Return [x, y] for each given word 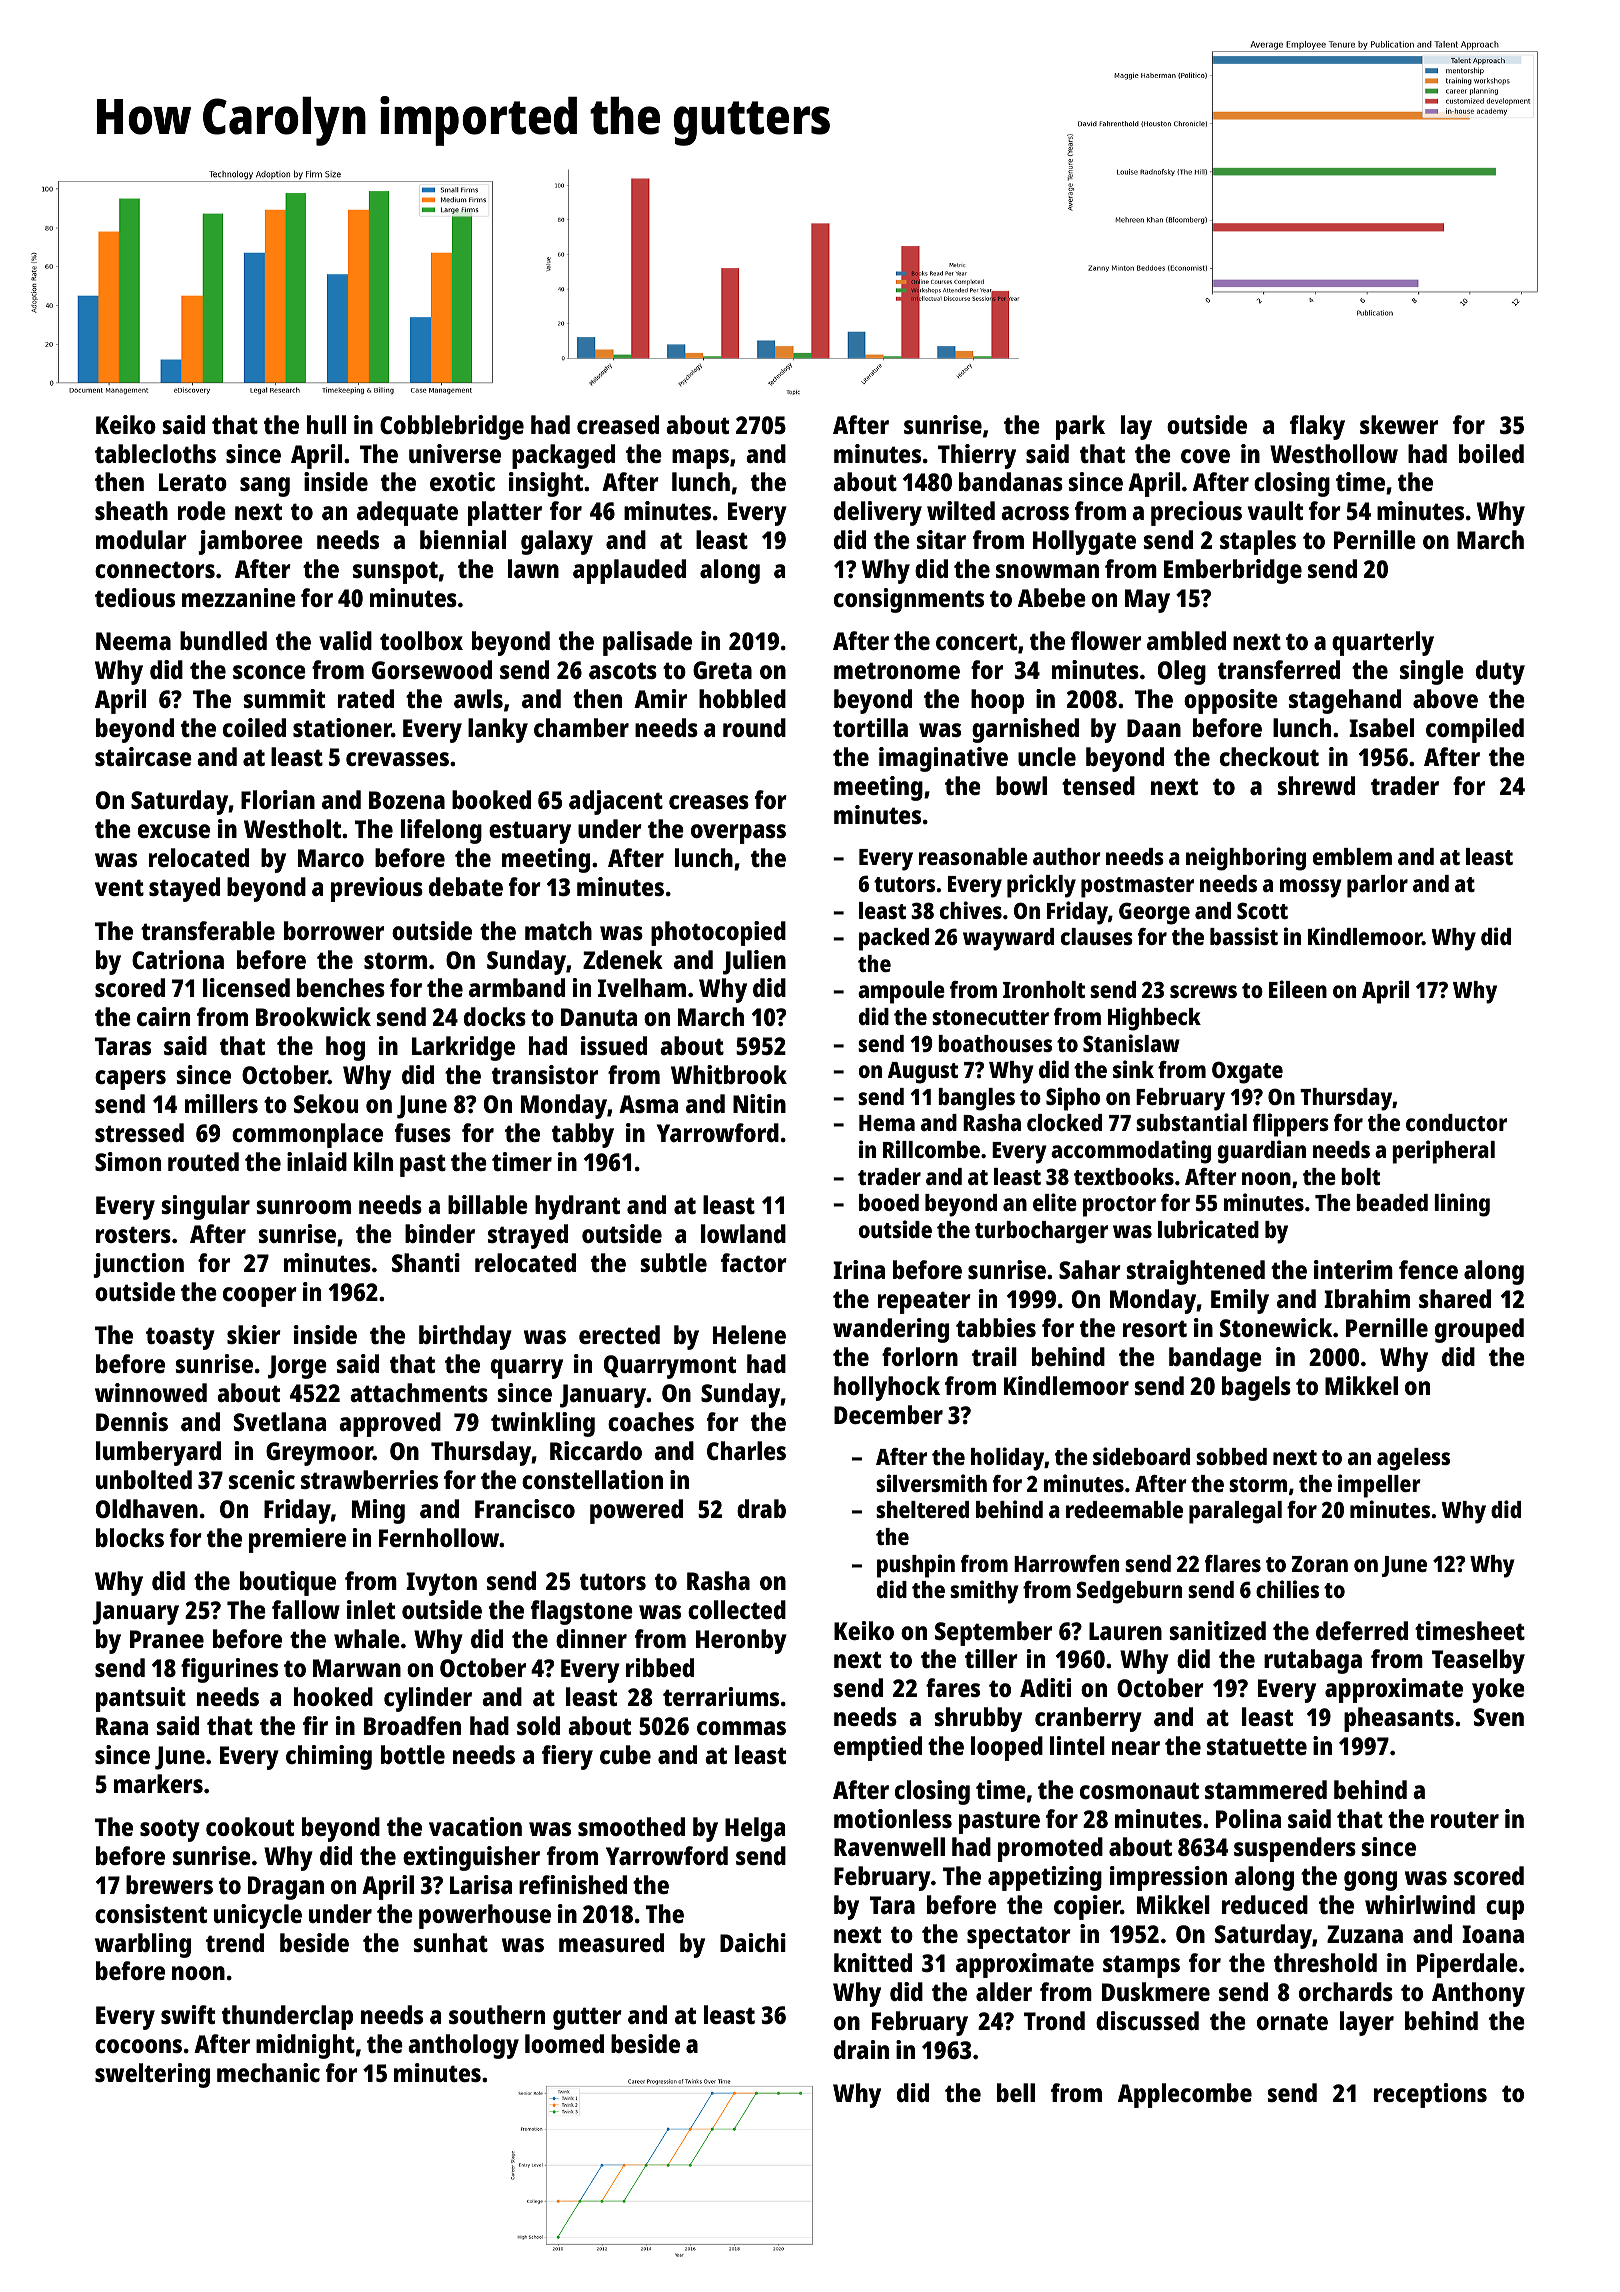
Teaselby [1478, 1661]
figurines [229, 1670]
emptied [878, 1748]
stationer [342, 727]
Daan [1154, 728]
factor [754, 1262]
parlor [1377, 886]
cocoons [138, 2046]
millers [221, 1103]
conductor [1456, 1122]
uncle [1047, 756]
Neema [133, 641]
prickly [1041, 886]
